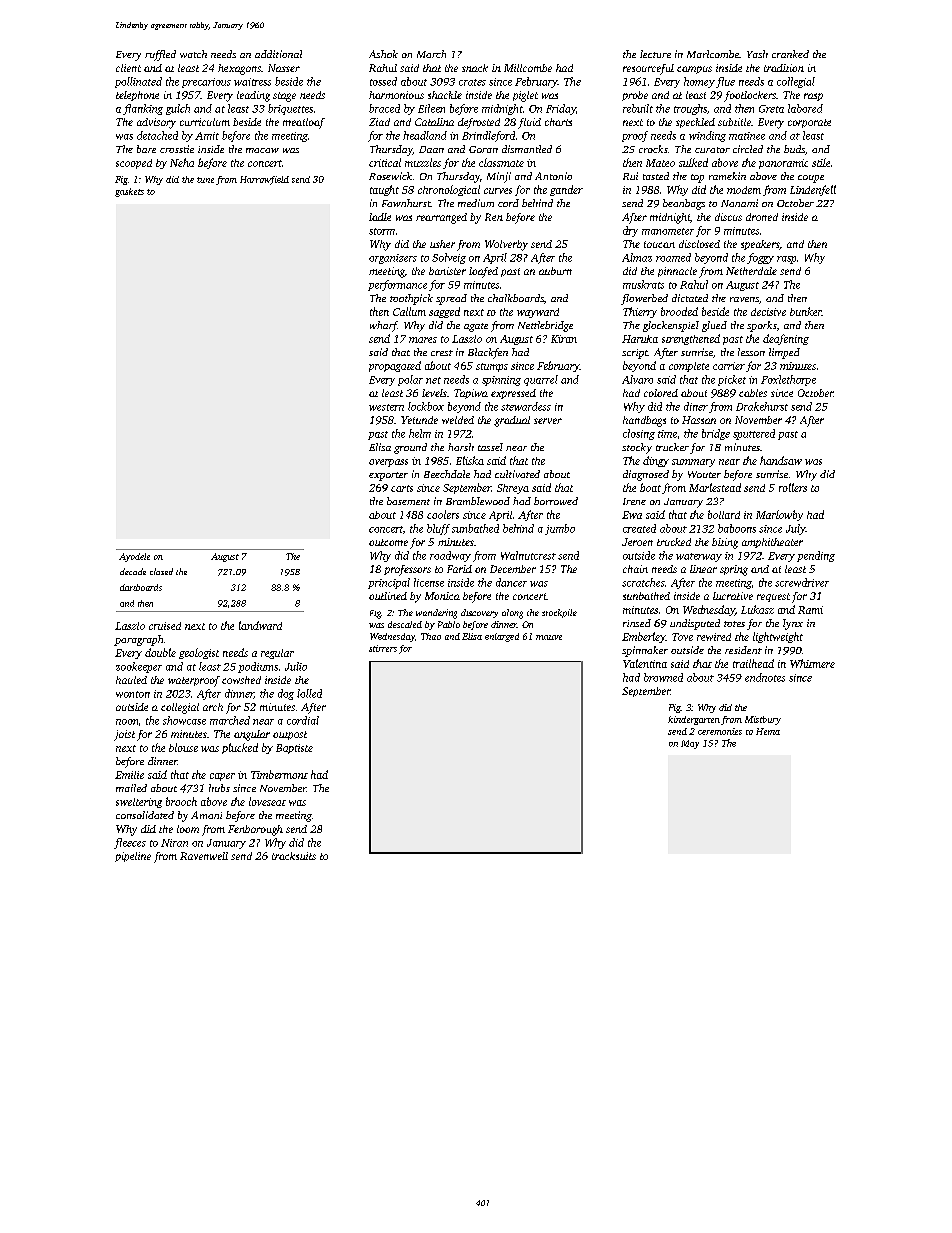 This page has width=952, height=1233. What do you see at coordinates (630, 231) in the page?
I see `dry` at bounding box center [630, 231].
